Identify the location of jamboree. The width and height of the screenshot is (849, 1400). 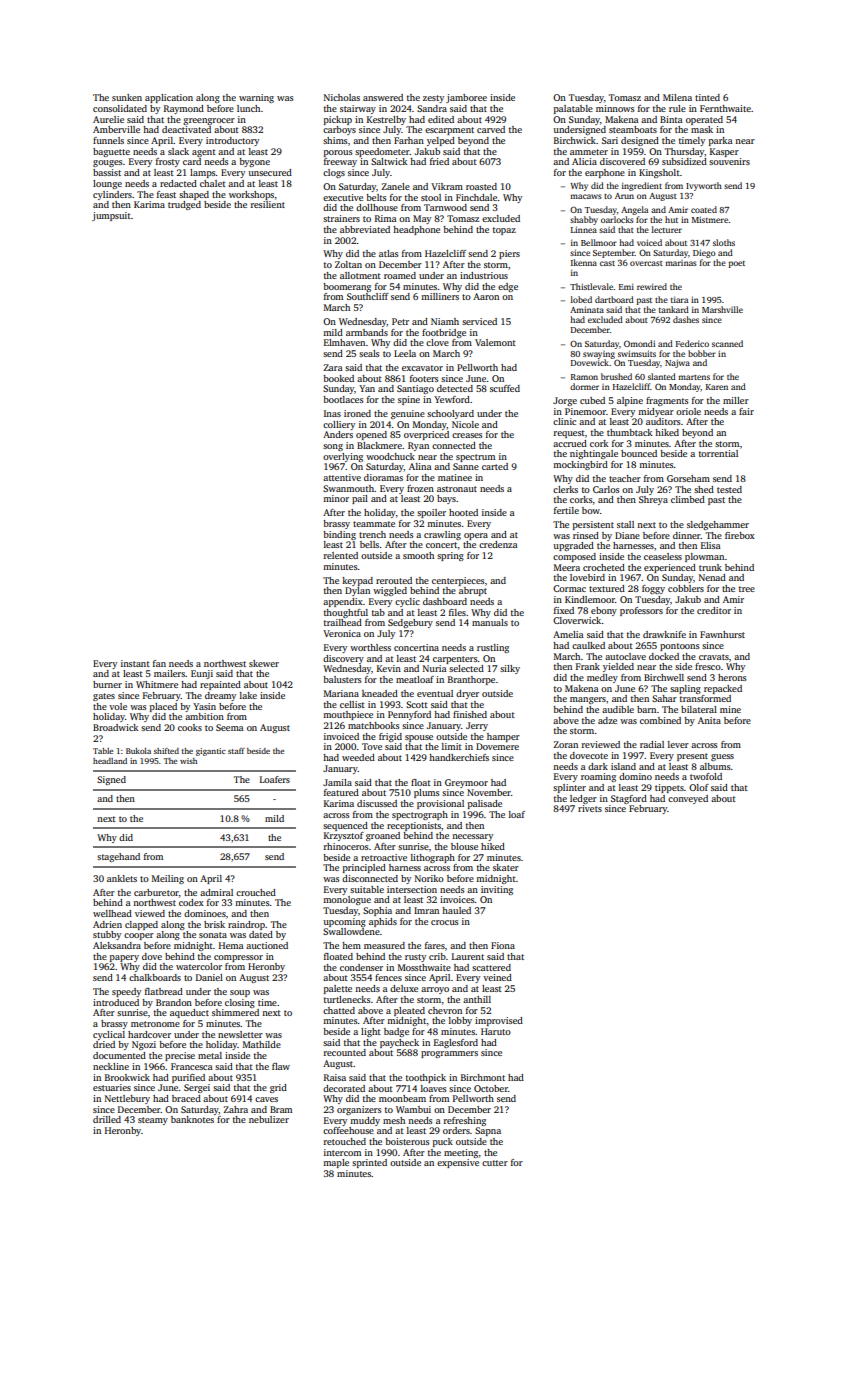
(466, 98).
